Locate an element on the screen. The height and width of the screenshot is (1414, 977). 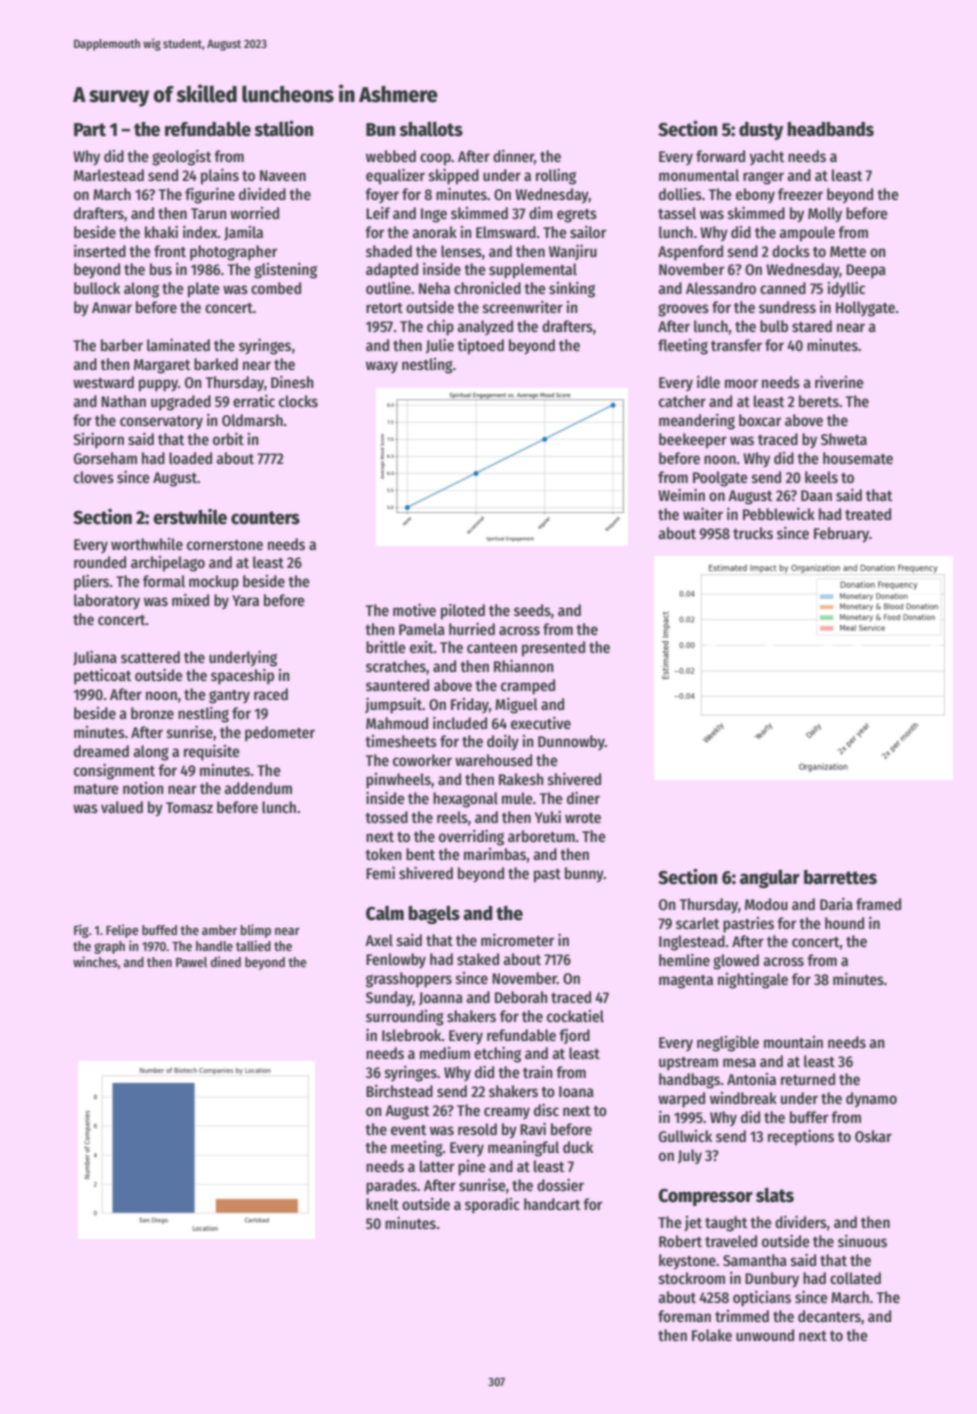
stallion is located at coordinates (284, 128).
